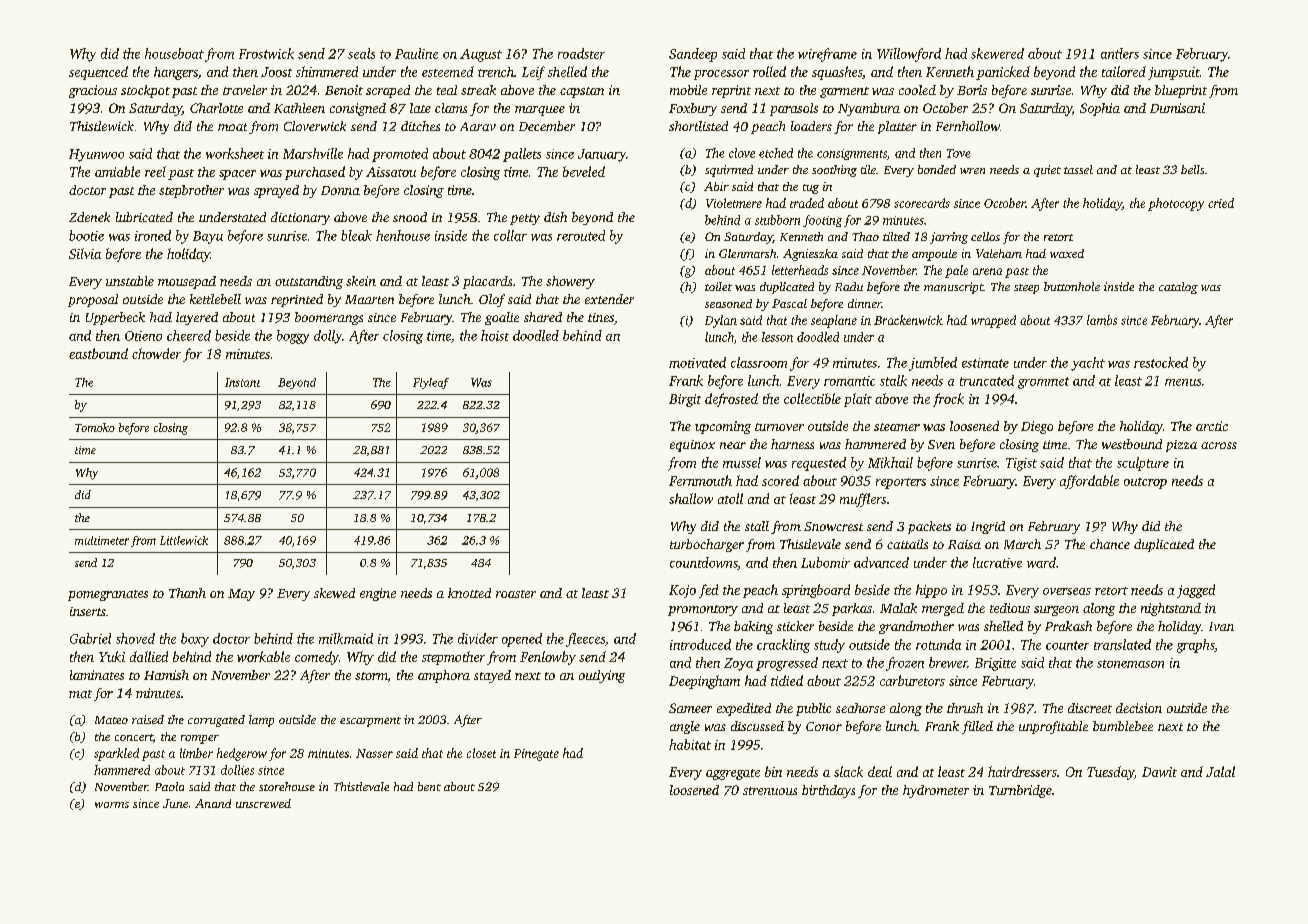  Describe the element at coordinates (958, 153) in the image. I see `Tove` at that location.
